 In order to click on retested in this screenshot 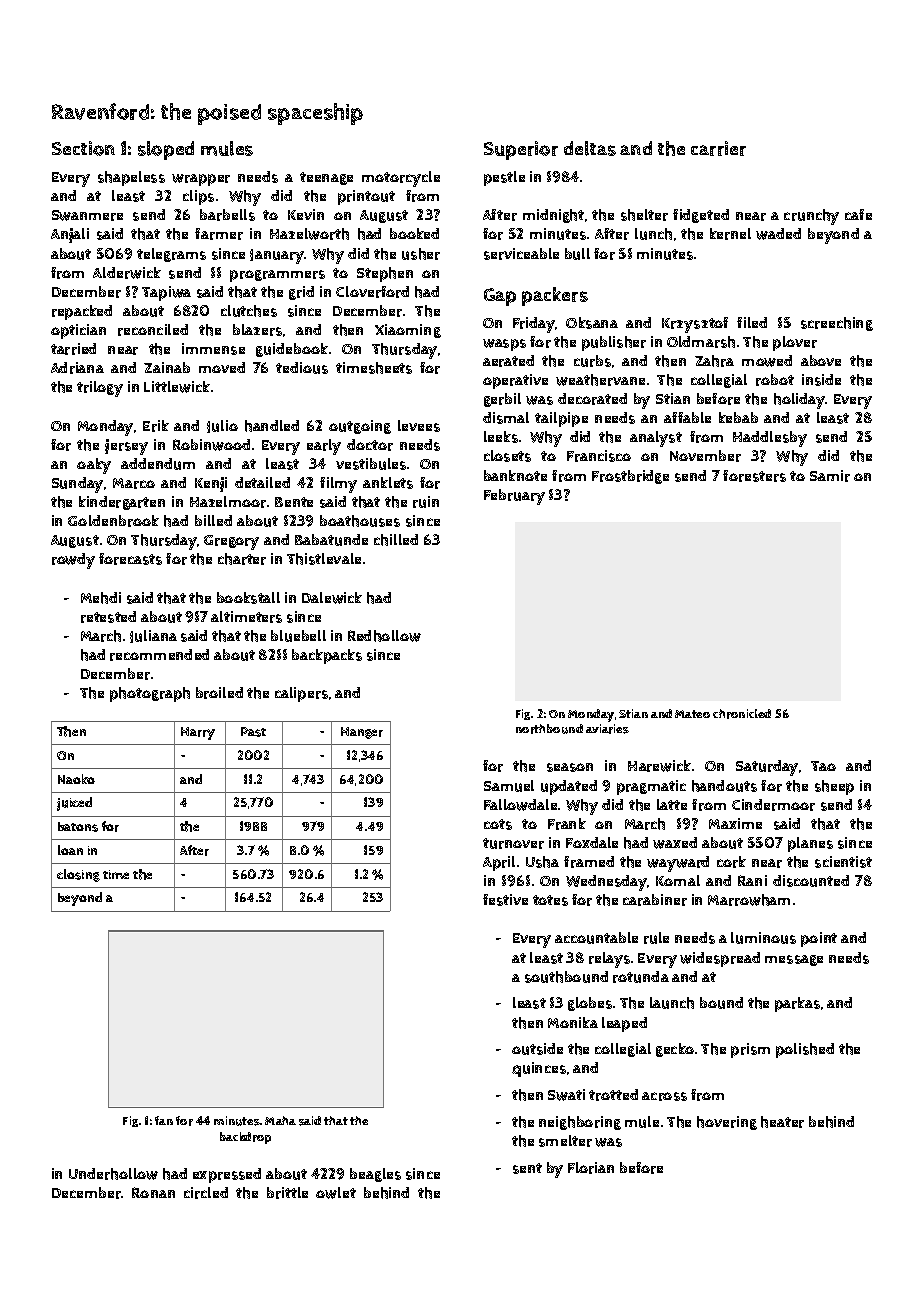, I will do `click(108, 617)`.
